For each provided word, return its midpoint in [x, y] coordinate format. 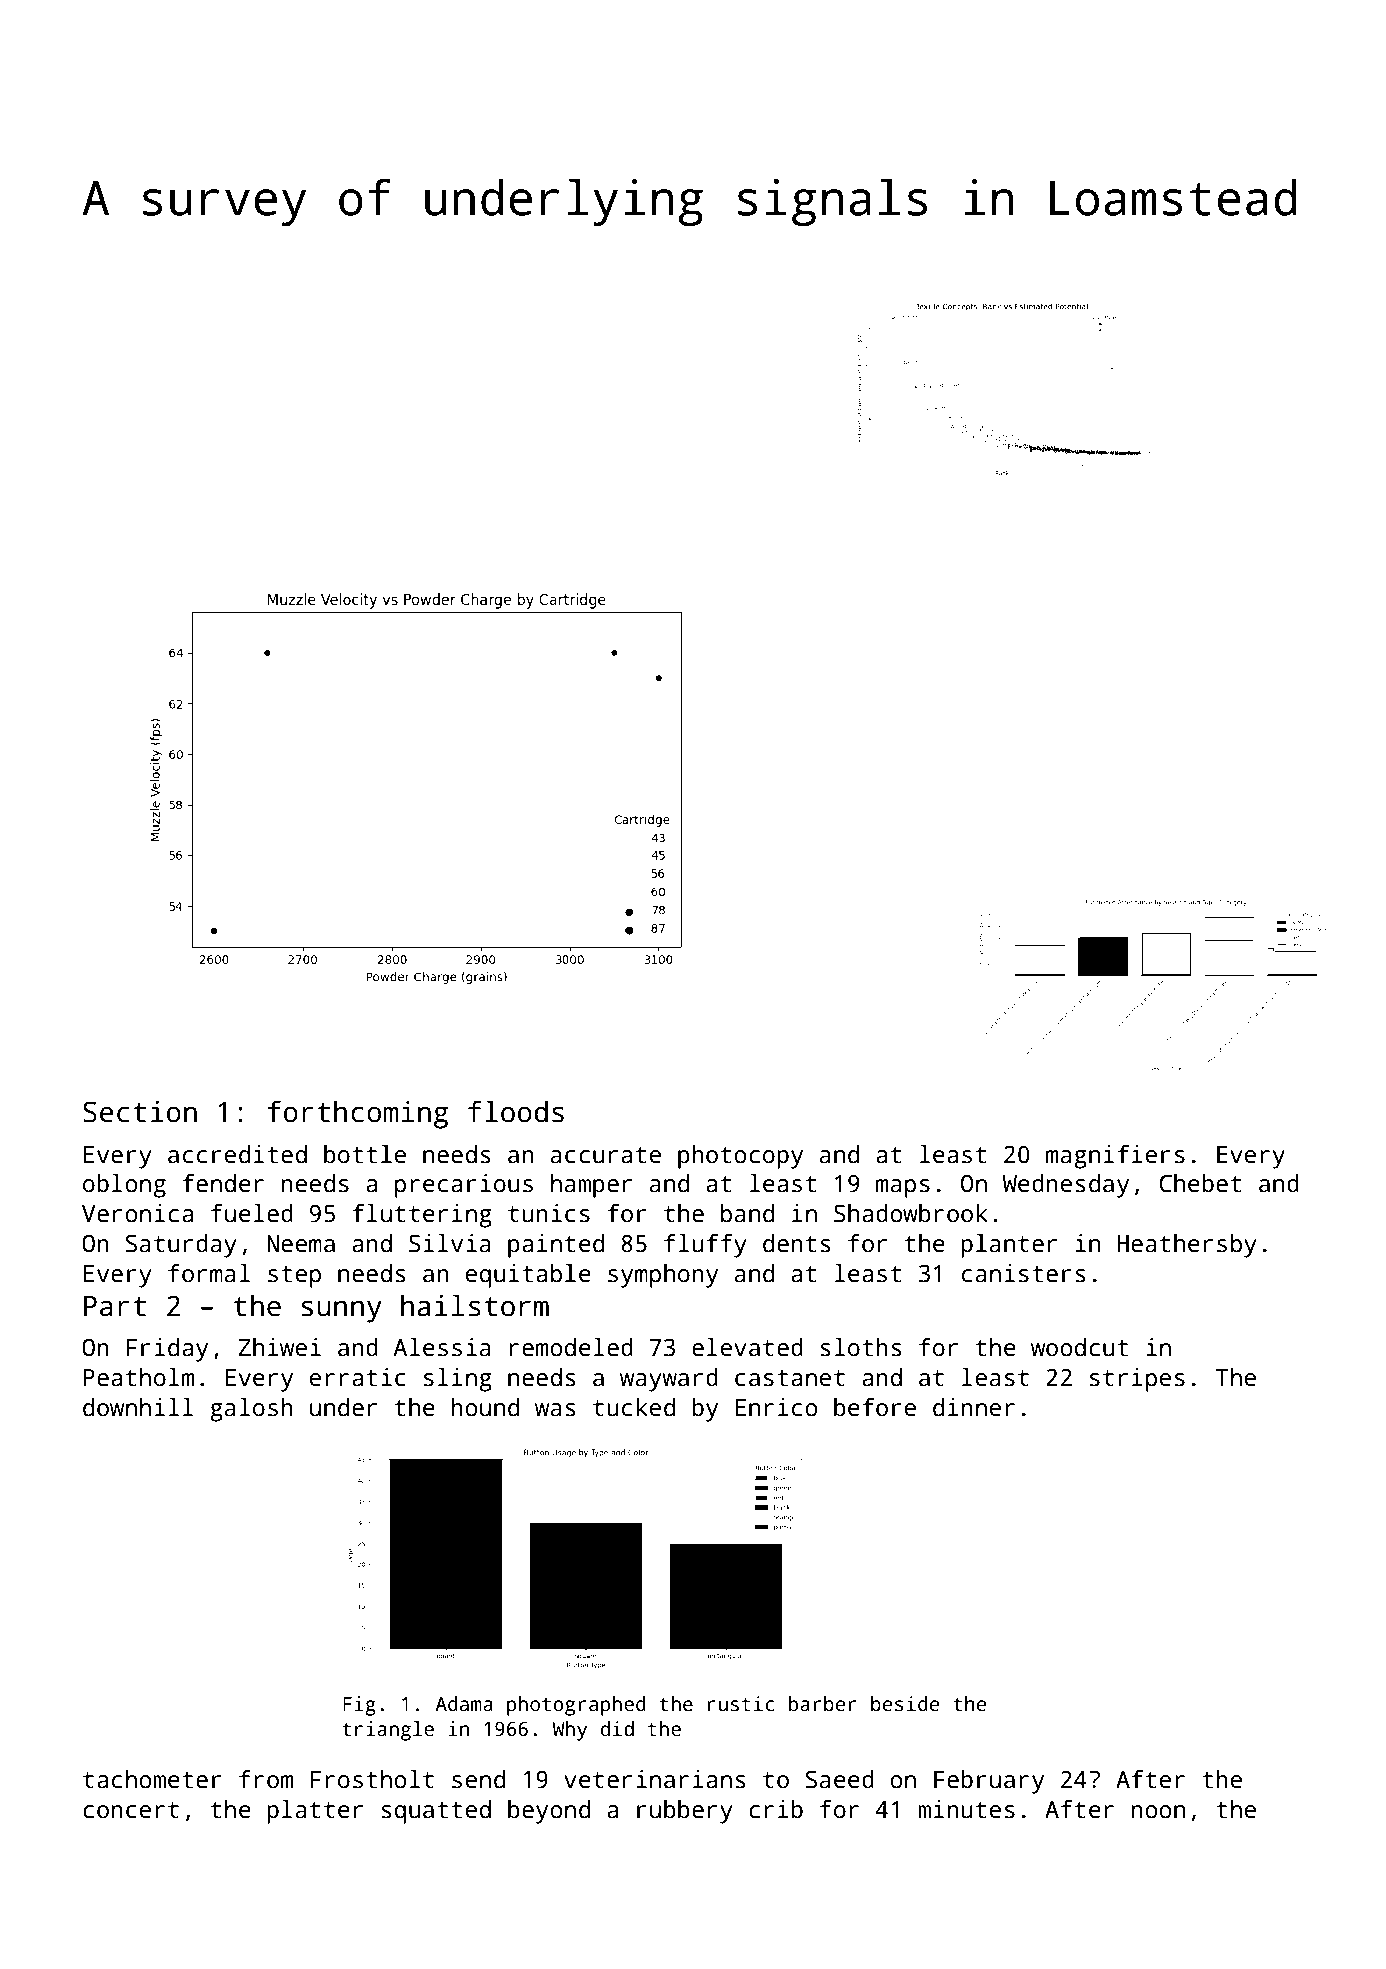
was [555, 1410]
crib [776, 1809]
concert [131, 1810]
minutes [966, 1809]
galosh [251, 1410]
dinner [974, 1407]
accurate [606, 1155]
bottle [365, 1154]
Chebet [1200, 1183]
